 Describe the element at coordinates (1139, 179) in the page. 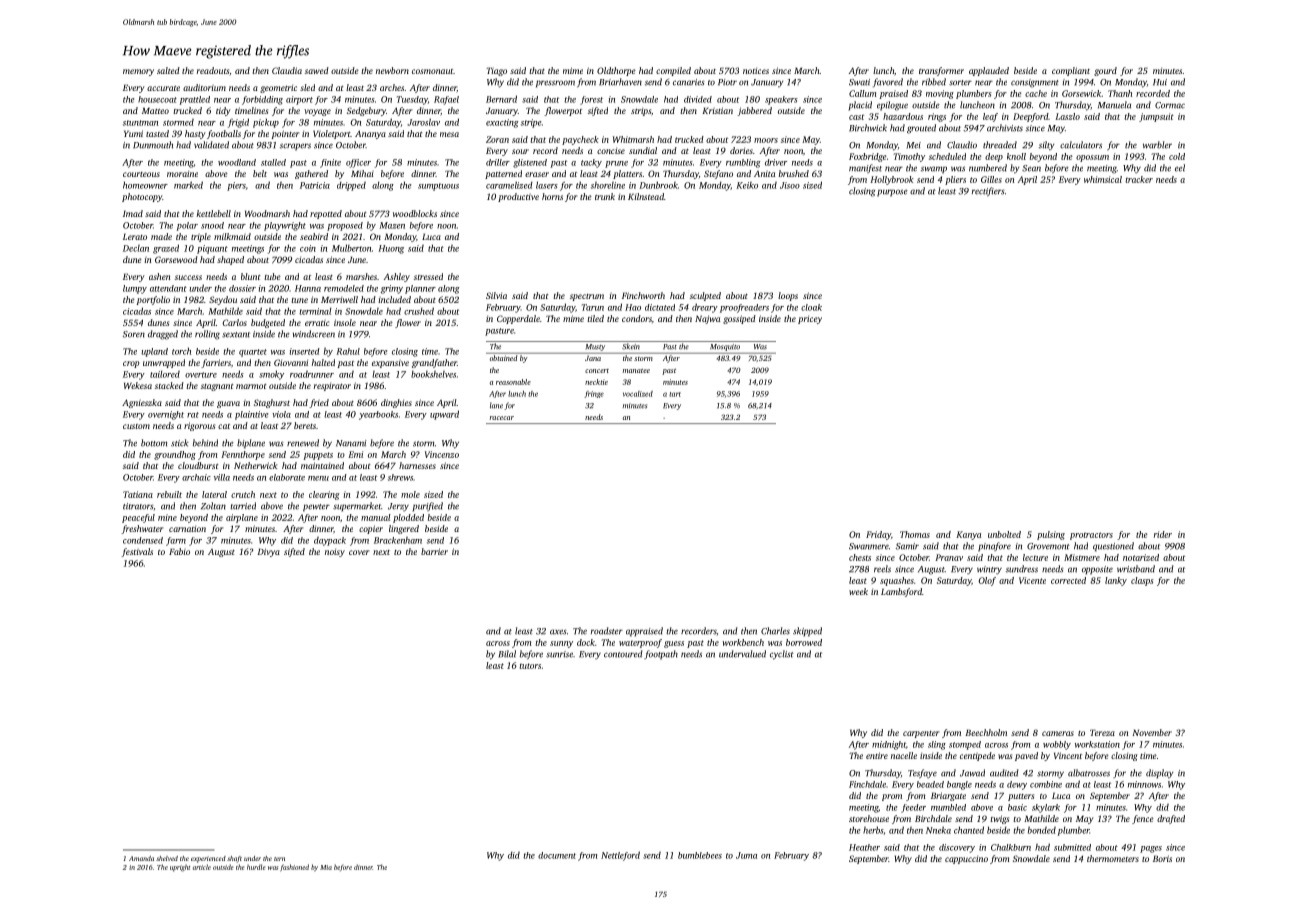

I see `tracker` at that location.
